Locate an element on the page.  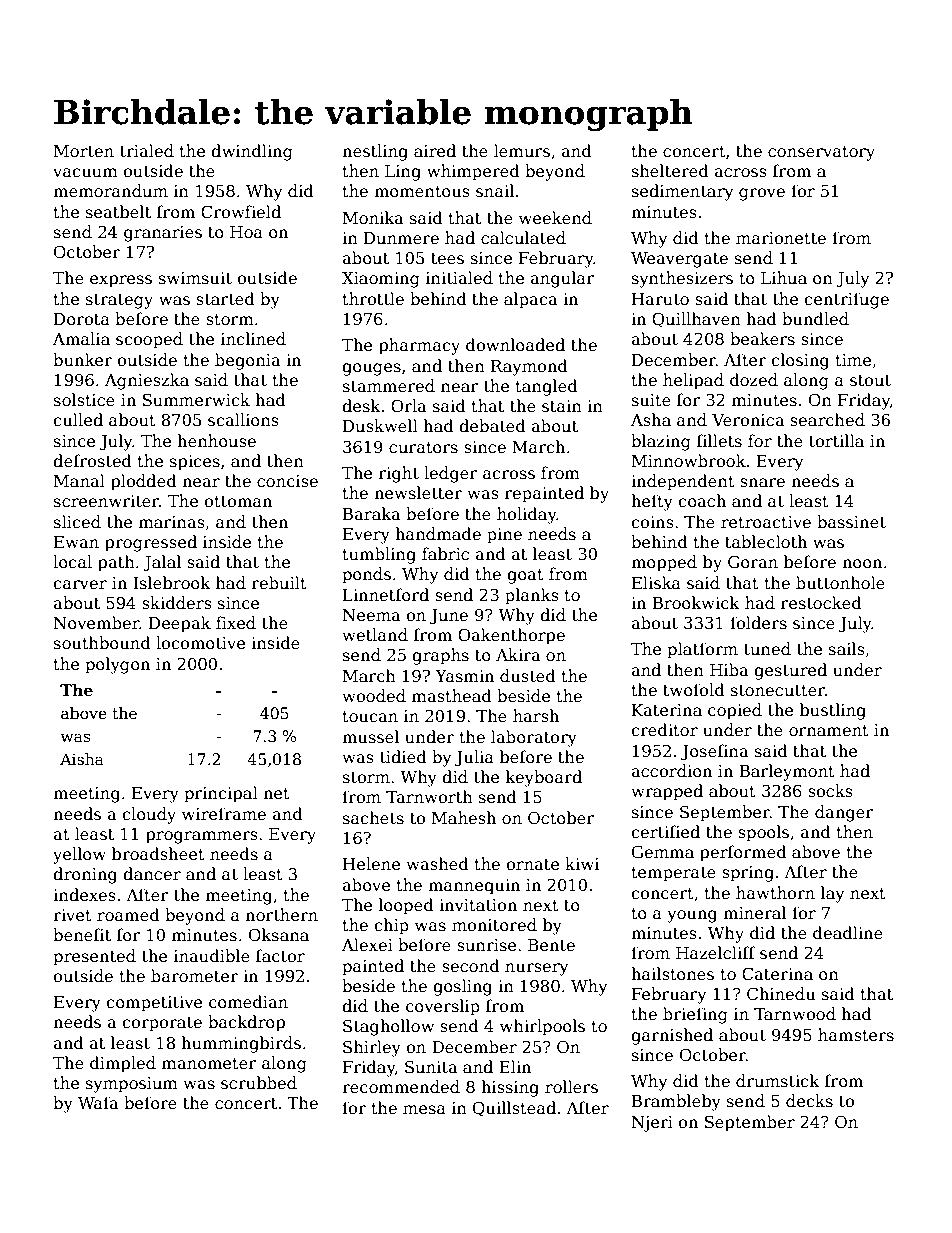
tidied is located at coordinates (403, 757).
